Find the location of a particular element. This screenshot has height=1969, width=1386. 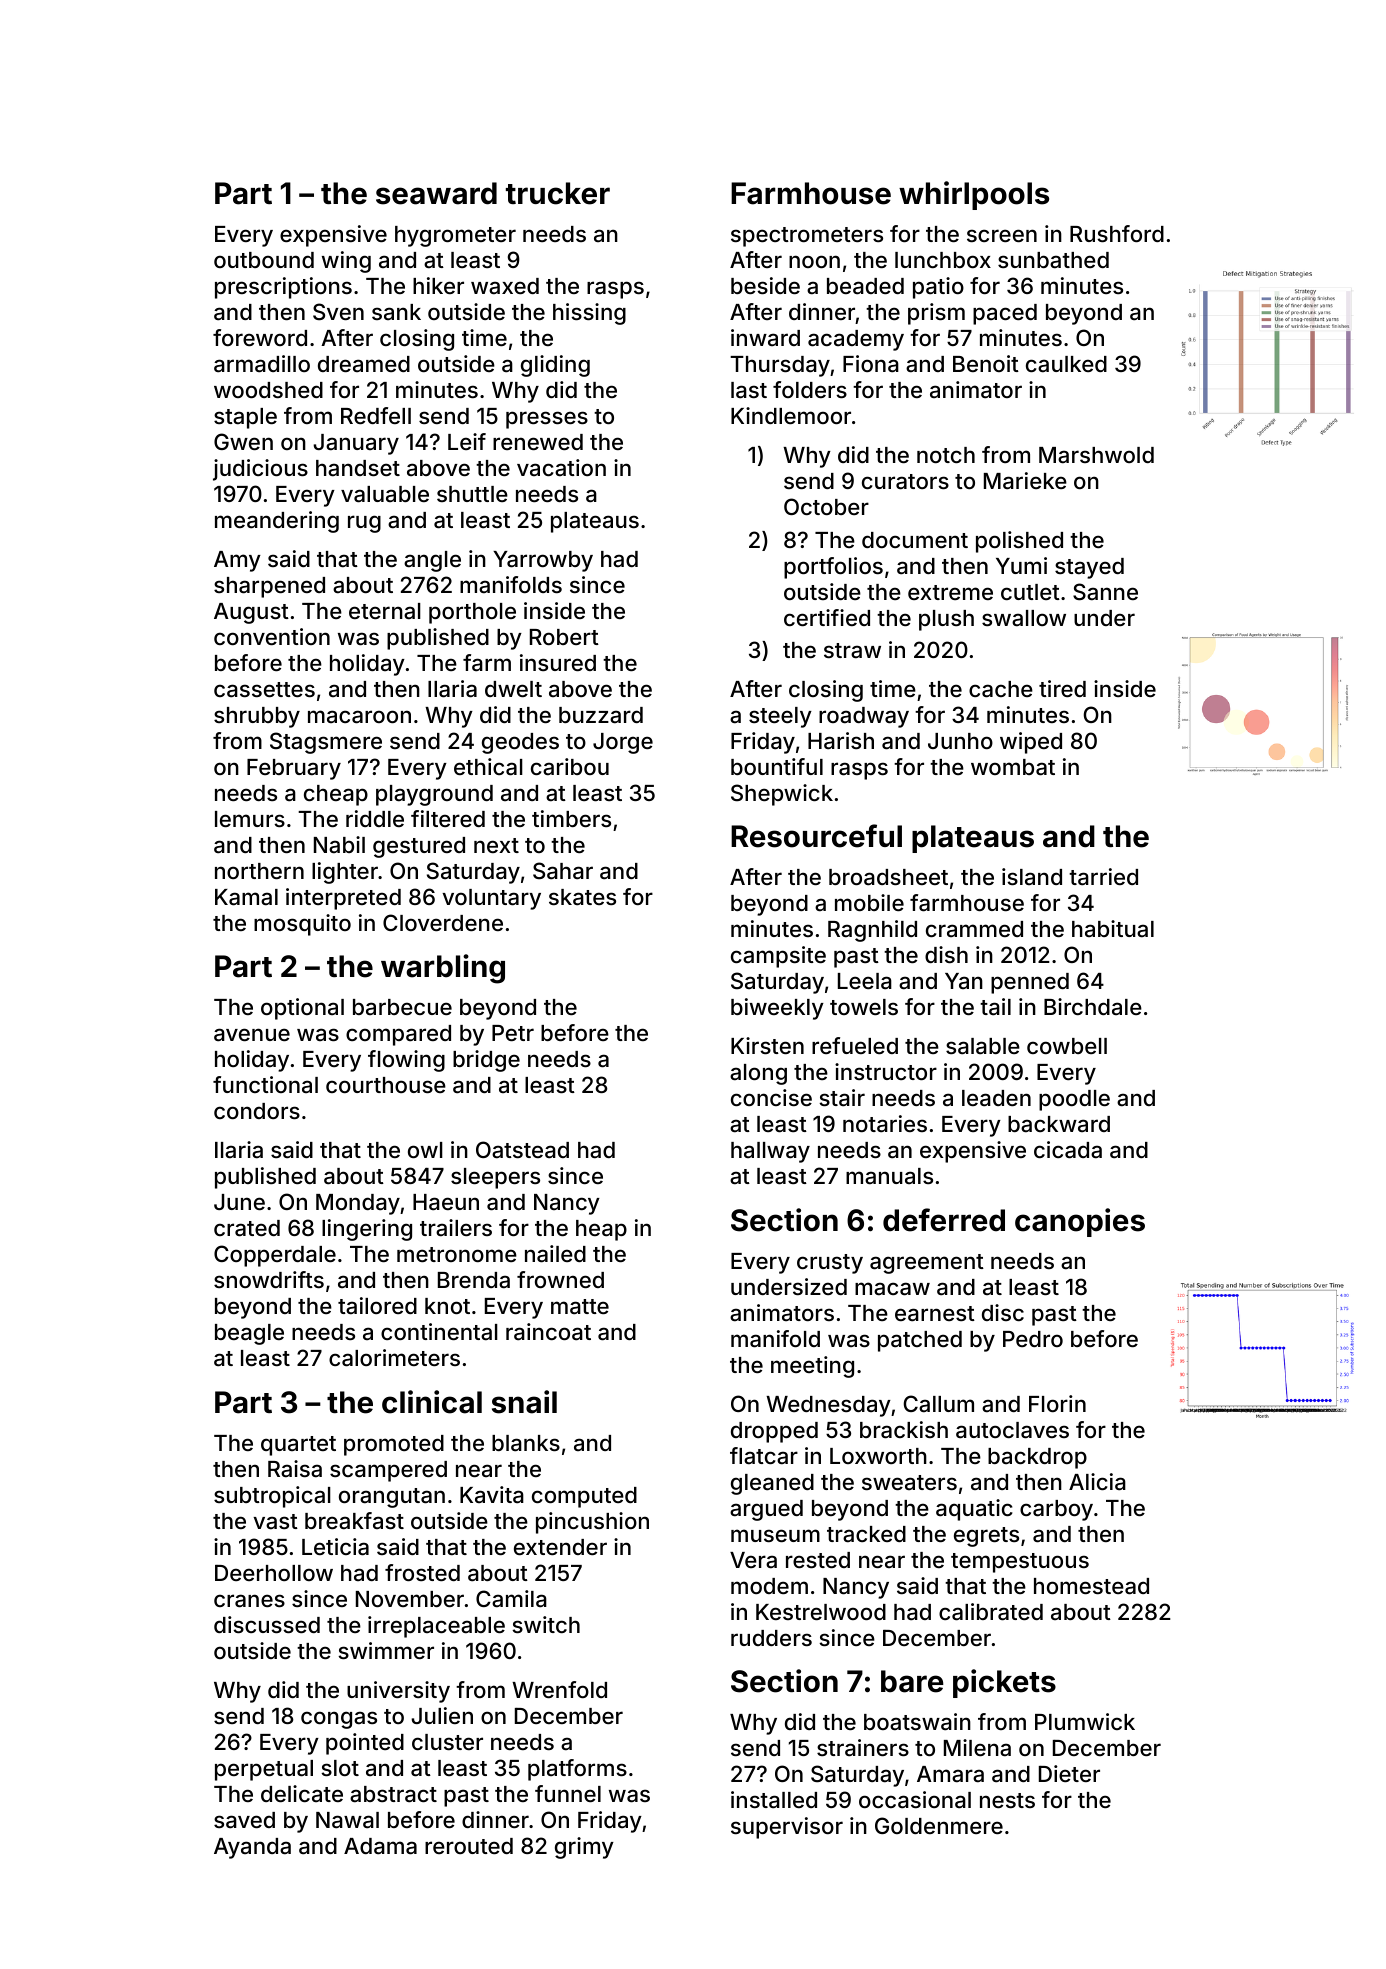

frosted is located at coordinates (422, 1572).
